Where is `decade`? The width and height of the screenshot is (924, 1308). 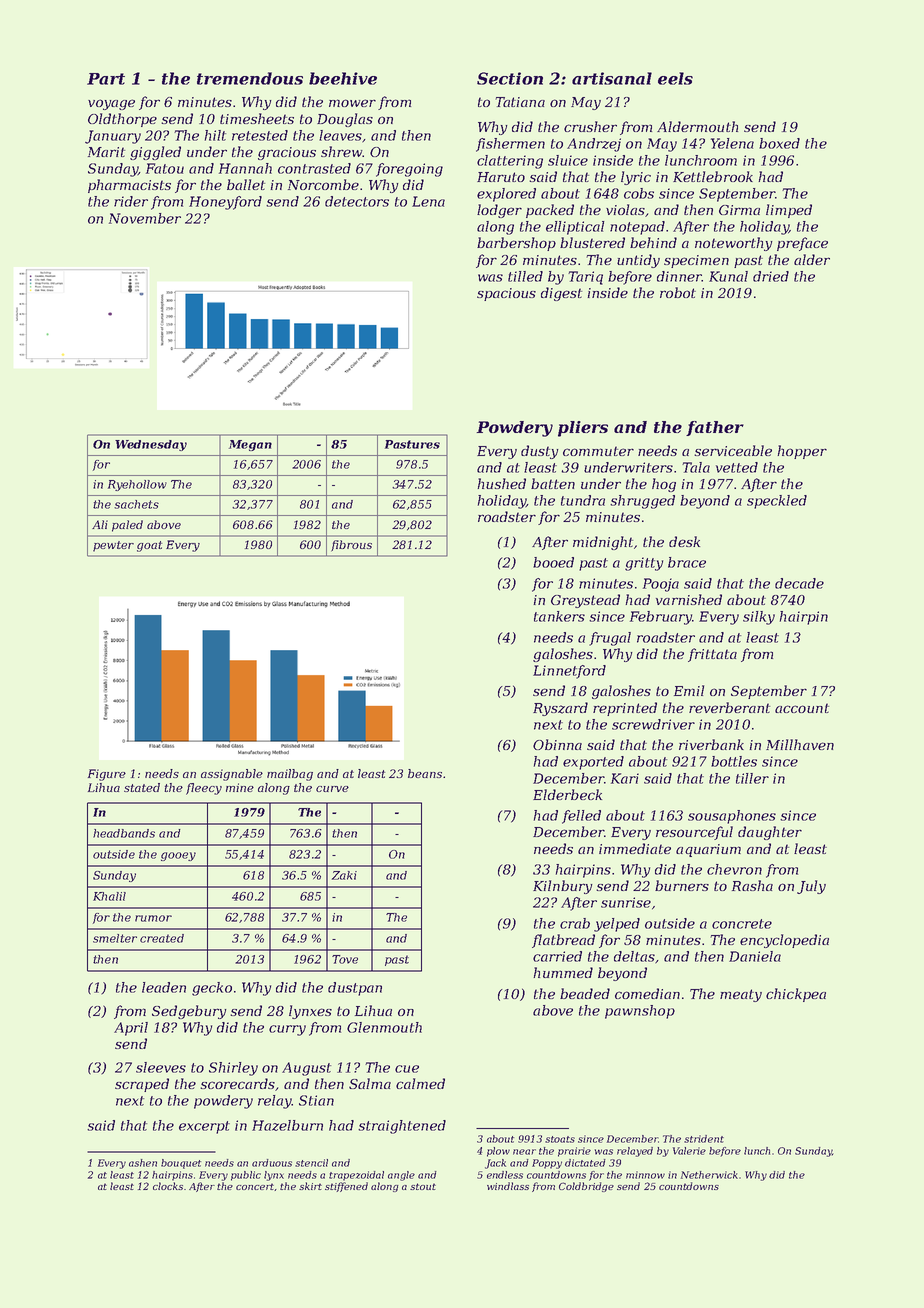 decade is located at coordinates (799, 583).
